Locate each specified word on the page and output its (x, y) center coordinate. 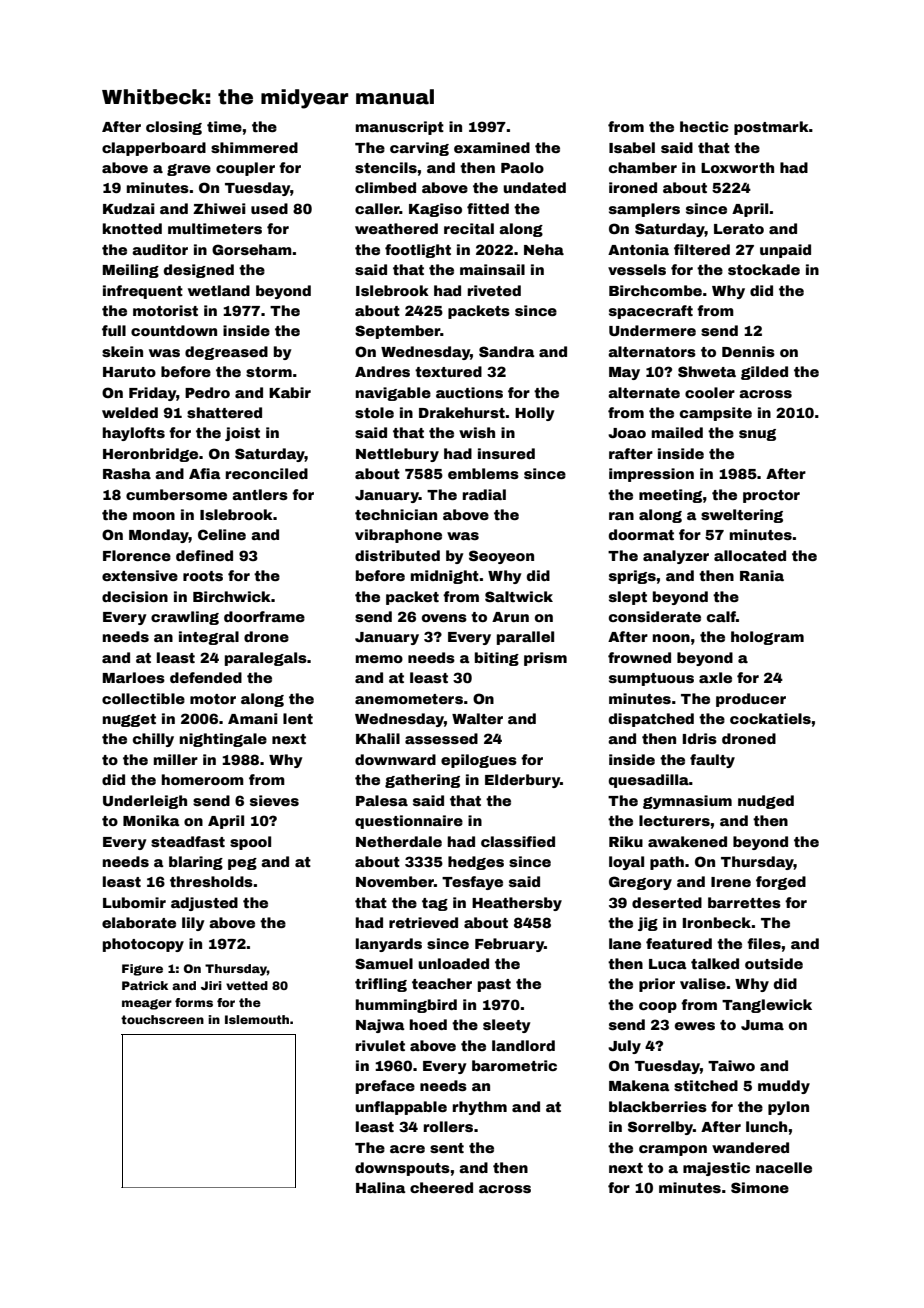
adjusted (204, 904)
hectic (704, 126)
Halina (381, 1187)
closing (174, 128)
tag (435, 904)
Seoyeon (501, 557)
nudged (766, 802)
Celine (222, 534)
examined (492, 147)
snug (757, 435)
